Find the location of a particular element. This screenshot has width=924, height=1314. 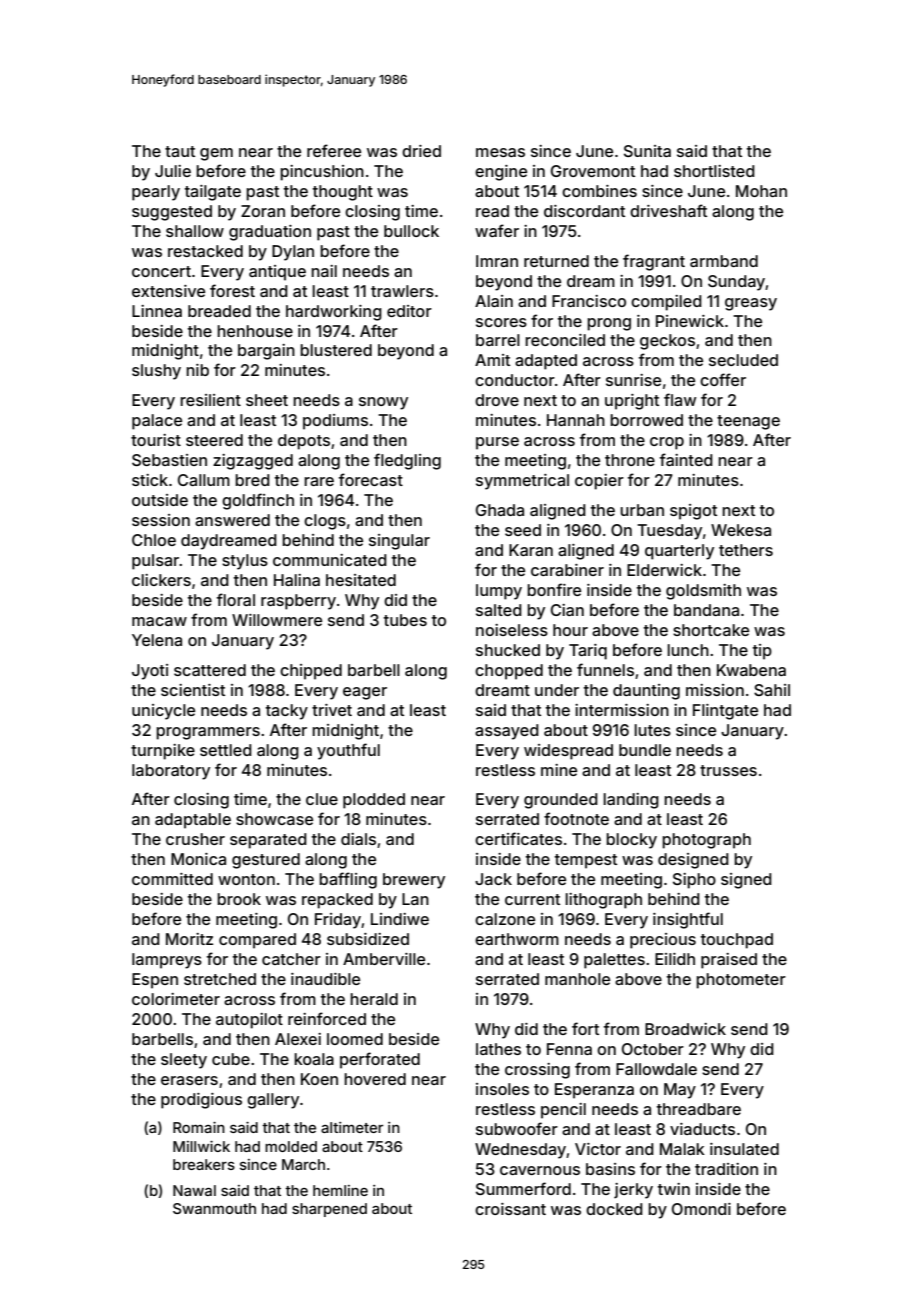

graduation is located at coordinates (270, 233).
